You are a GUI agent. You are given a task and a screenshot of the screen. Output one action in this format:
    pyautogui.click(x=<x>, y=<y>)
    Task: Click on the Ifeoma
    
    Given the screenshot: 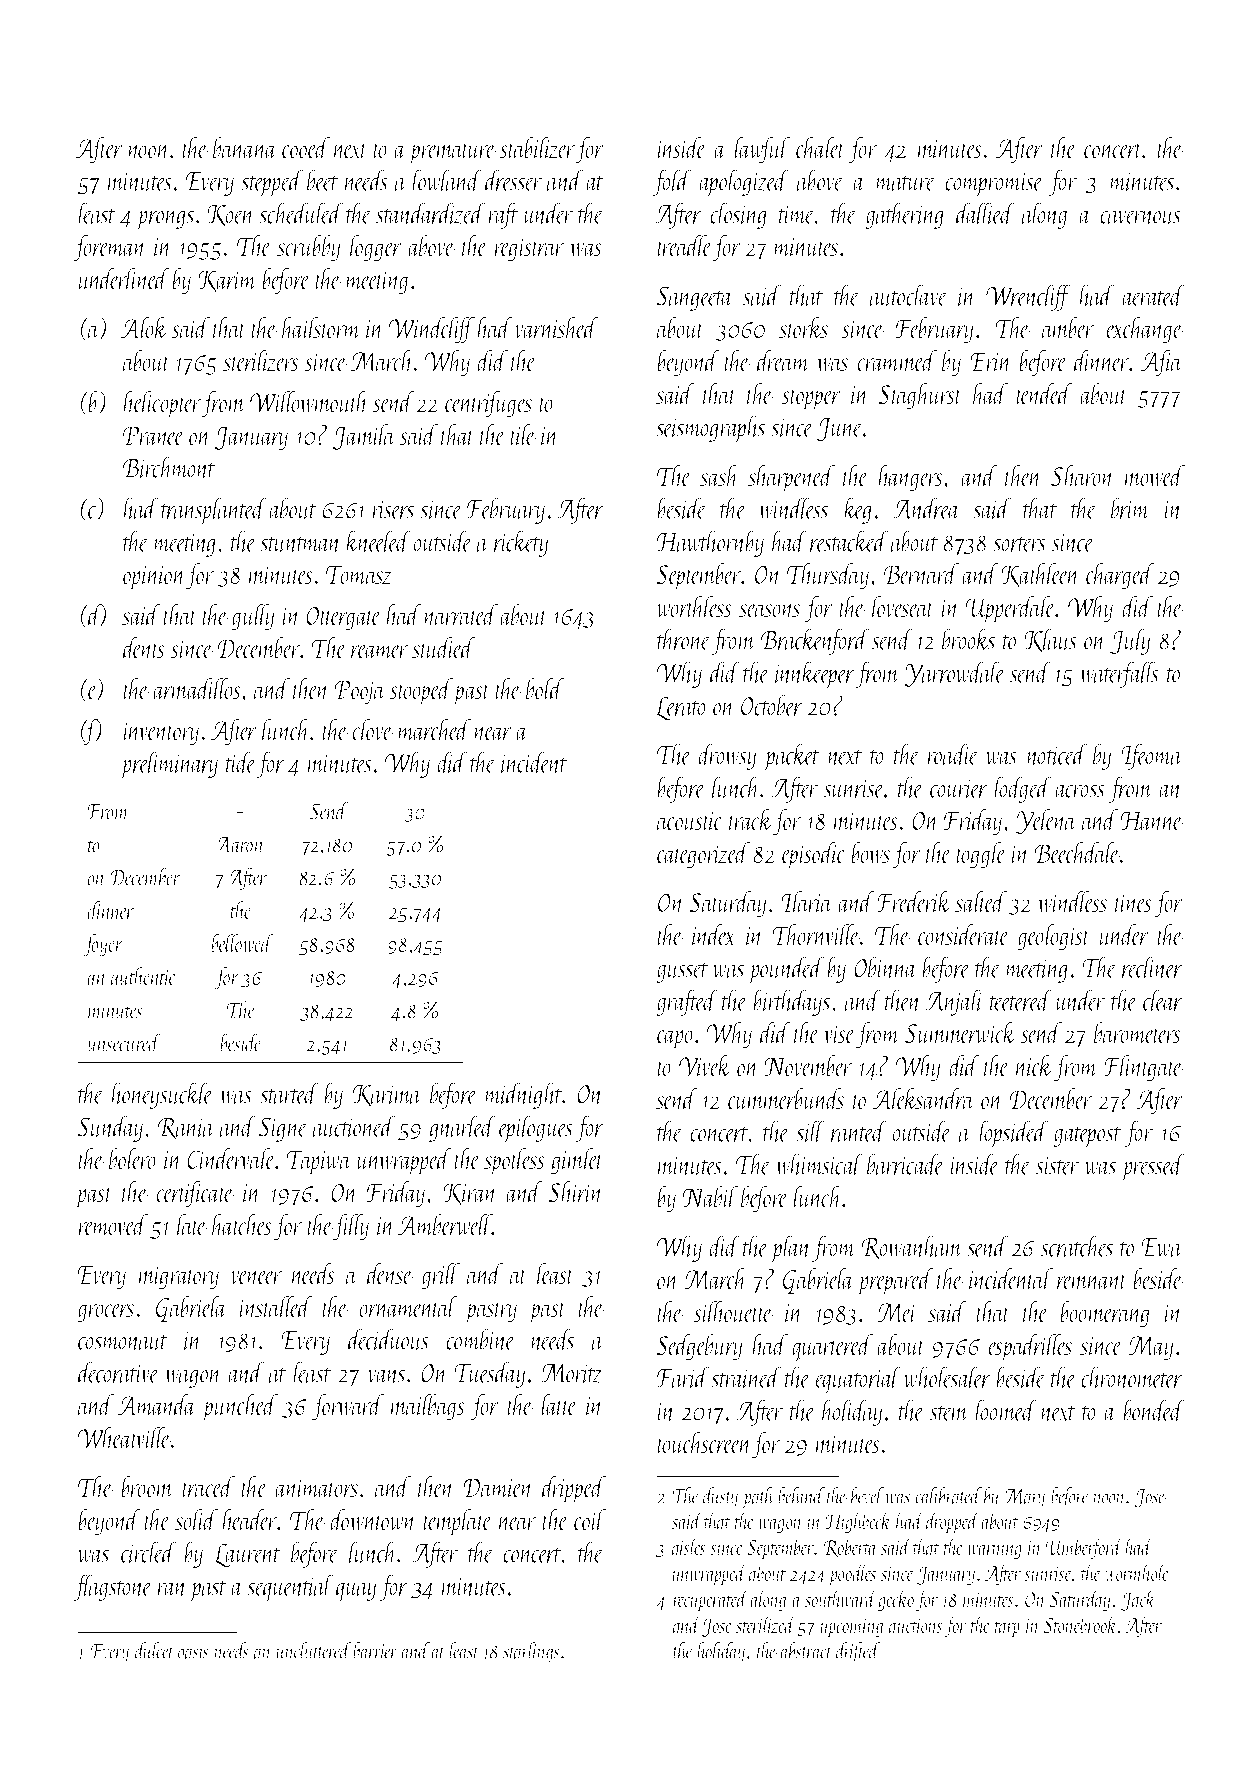 What is the action you would take?
    pyautogui.click(x=1152, y=756)
